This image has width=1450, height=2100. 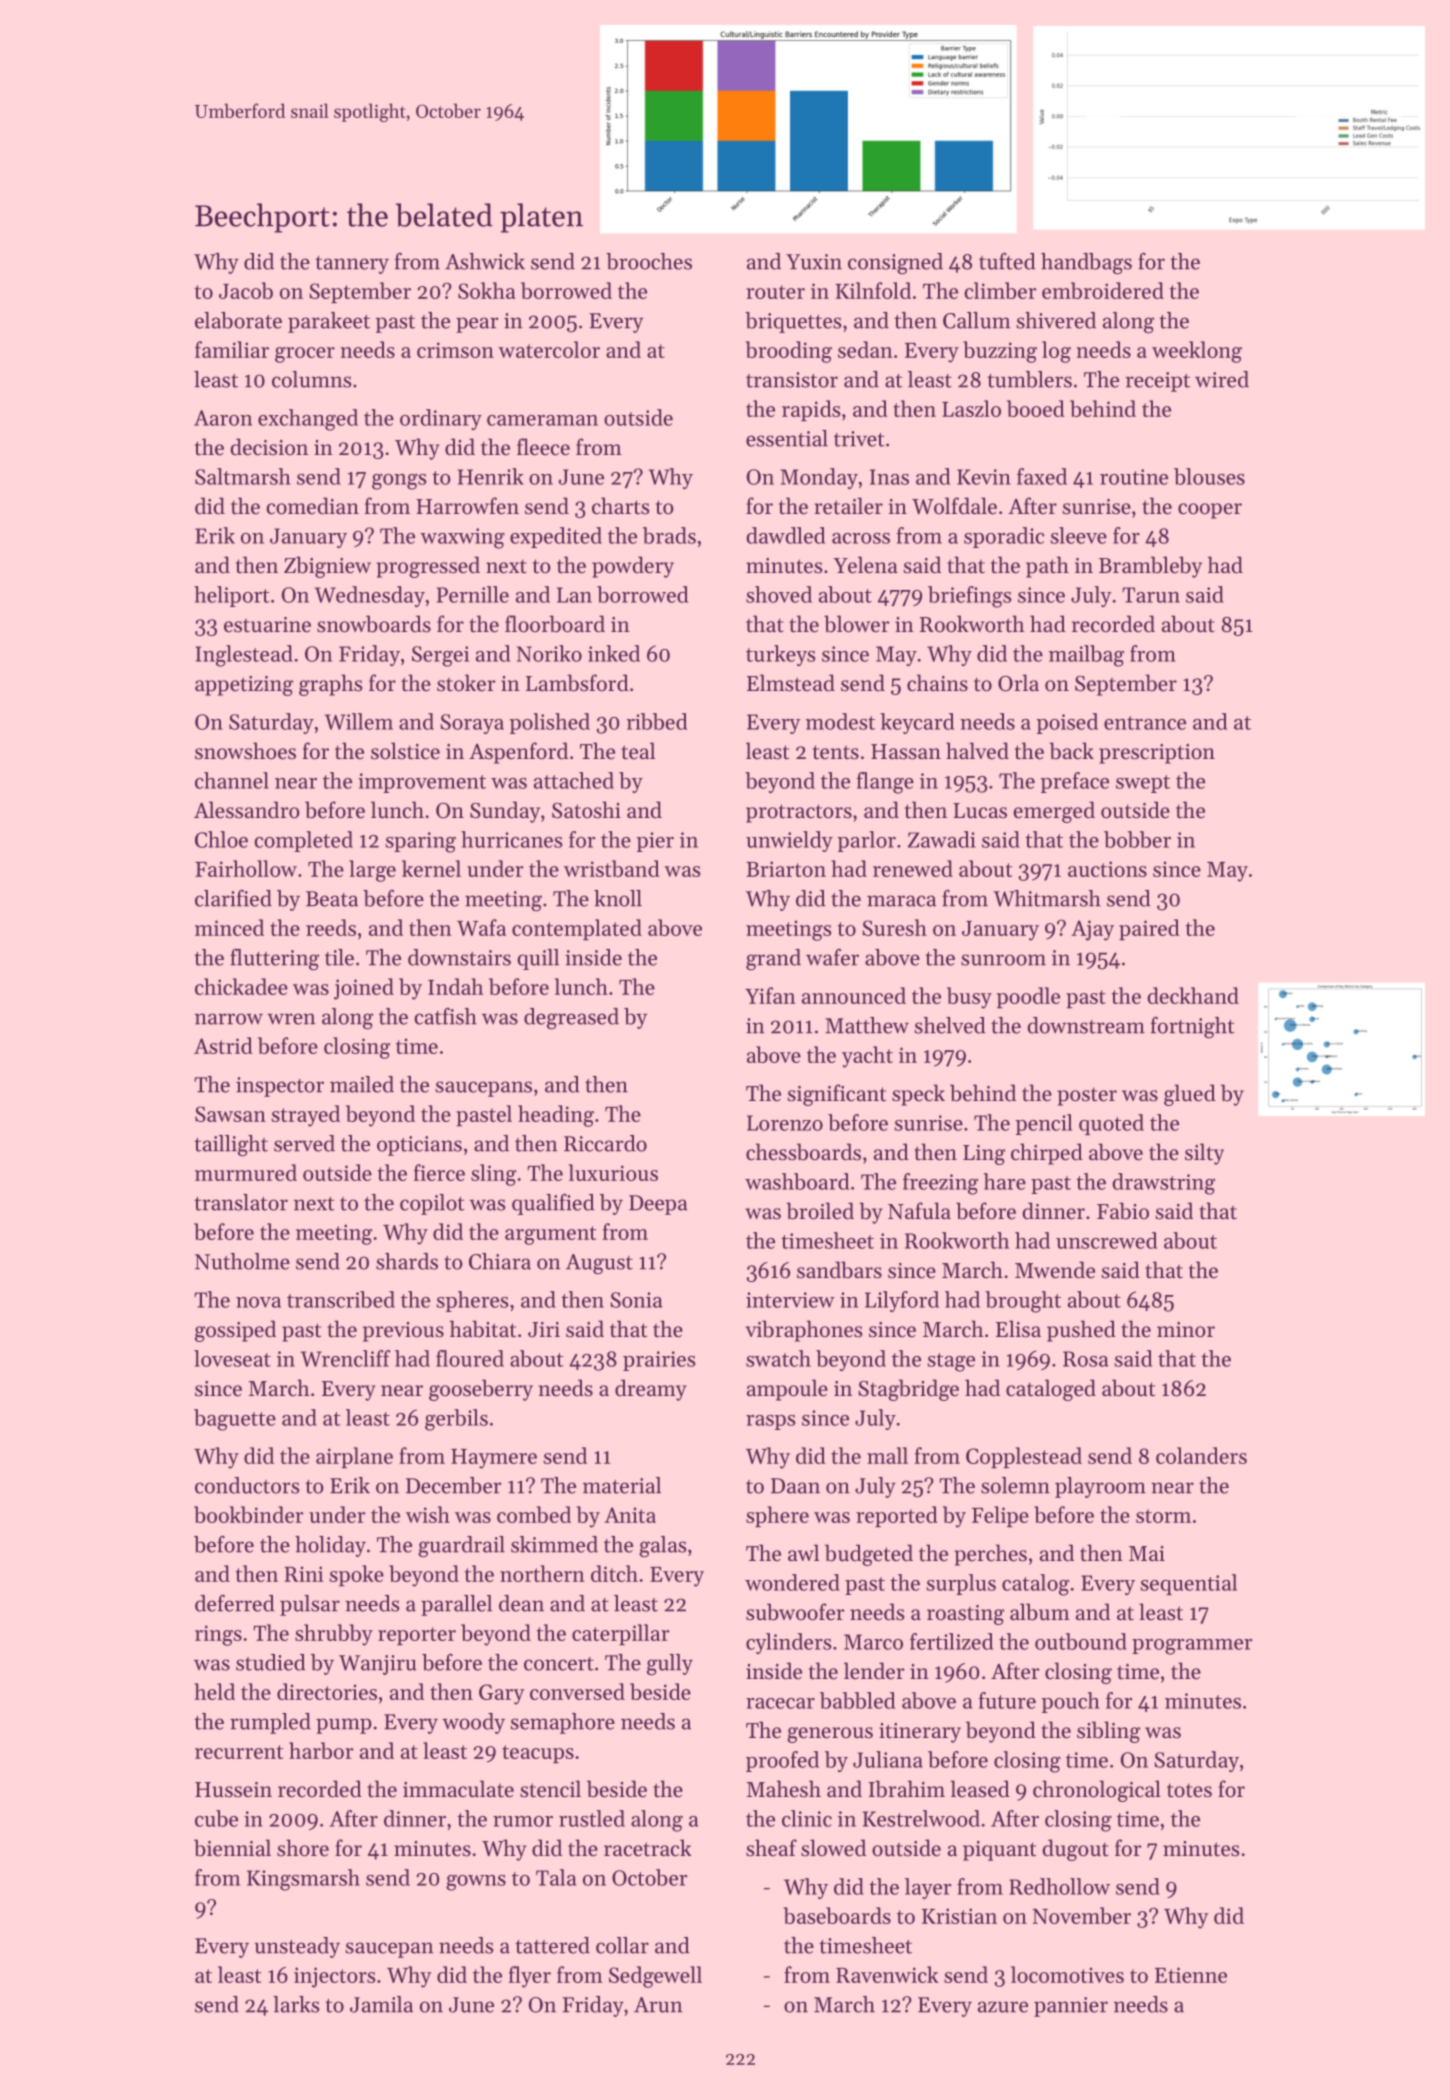 I want to click on graphs, so click(x=330, y=685).
